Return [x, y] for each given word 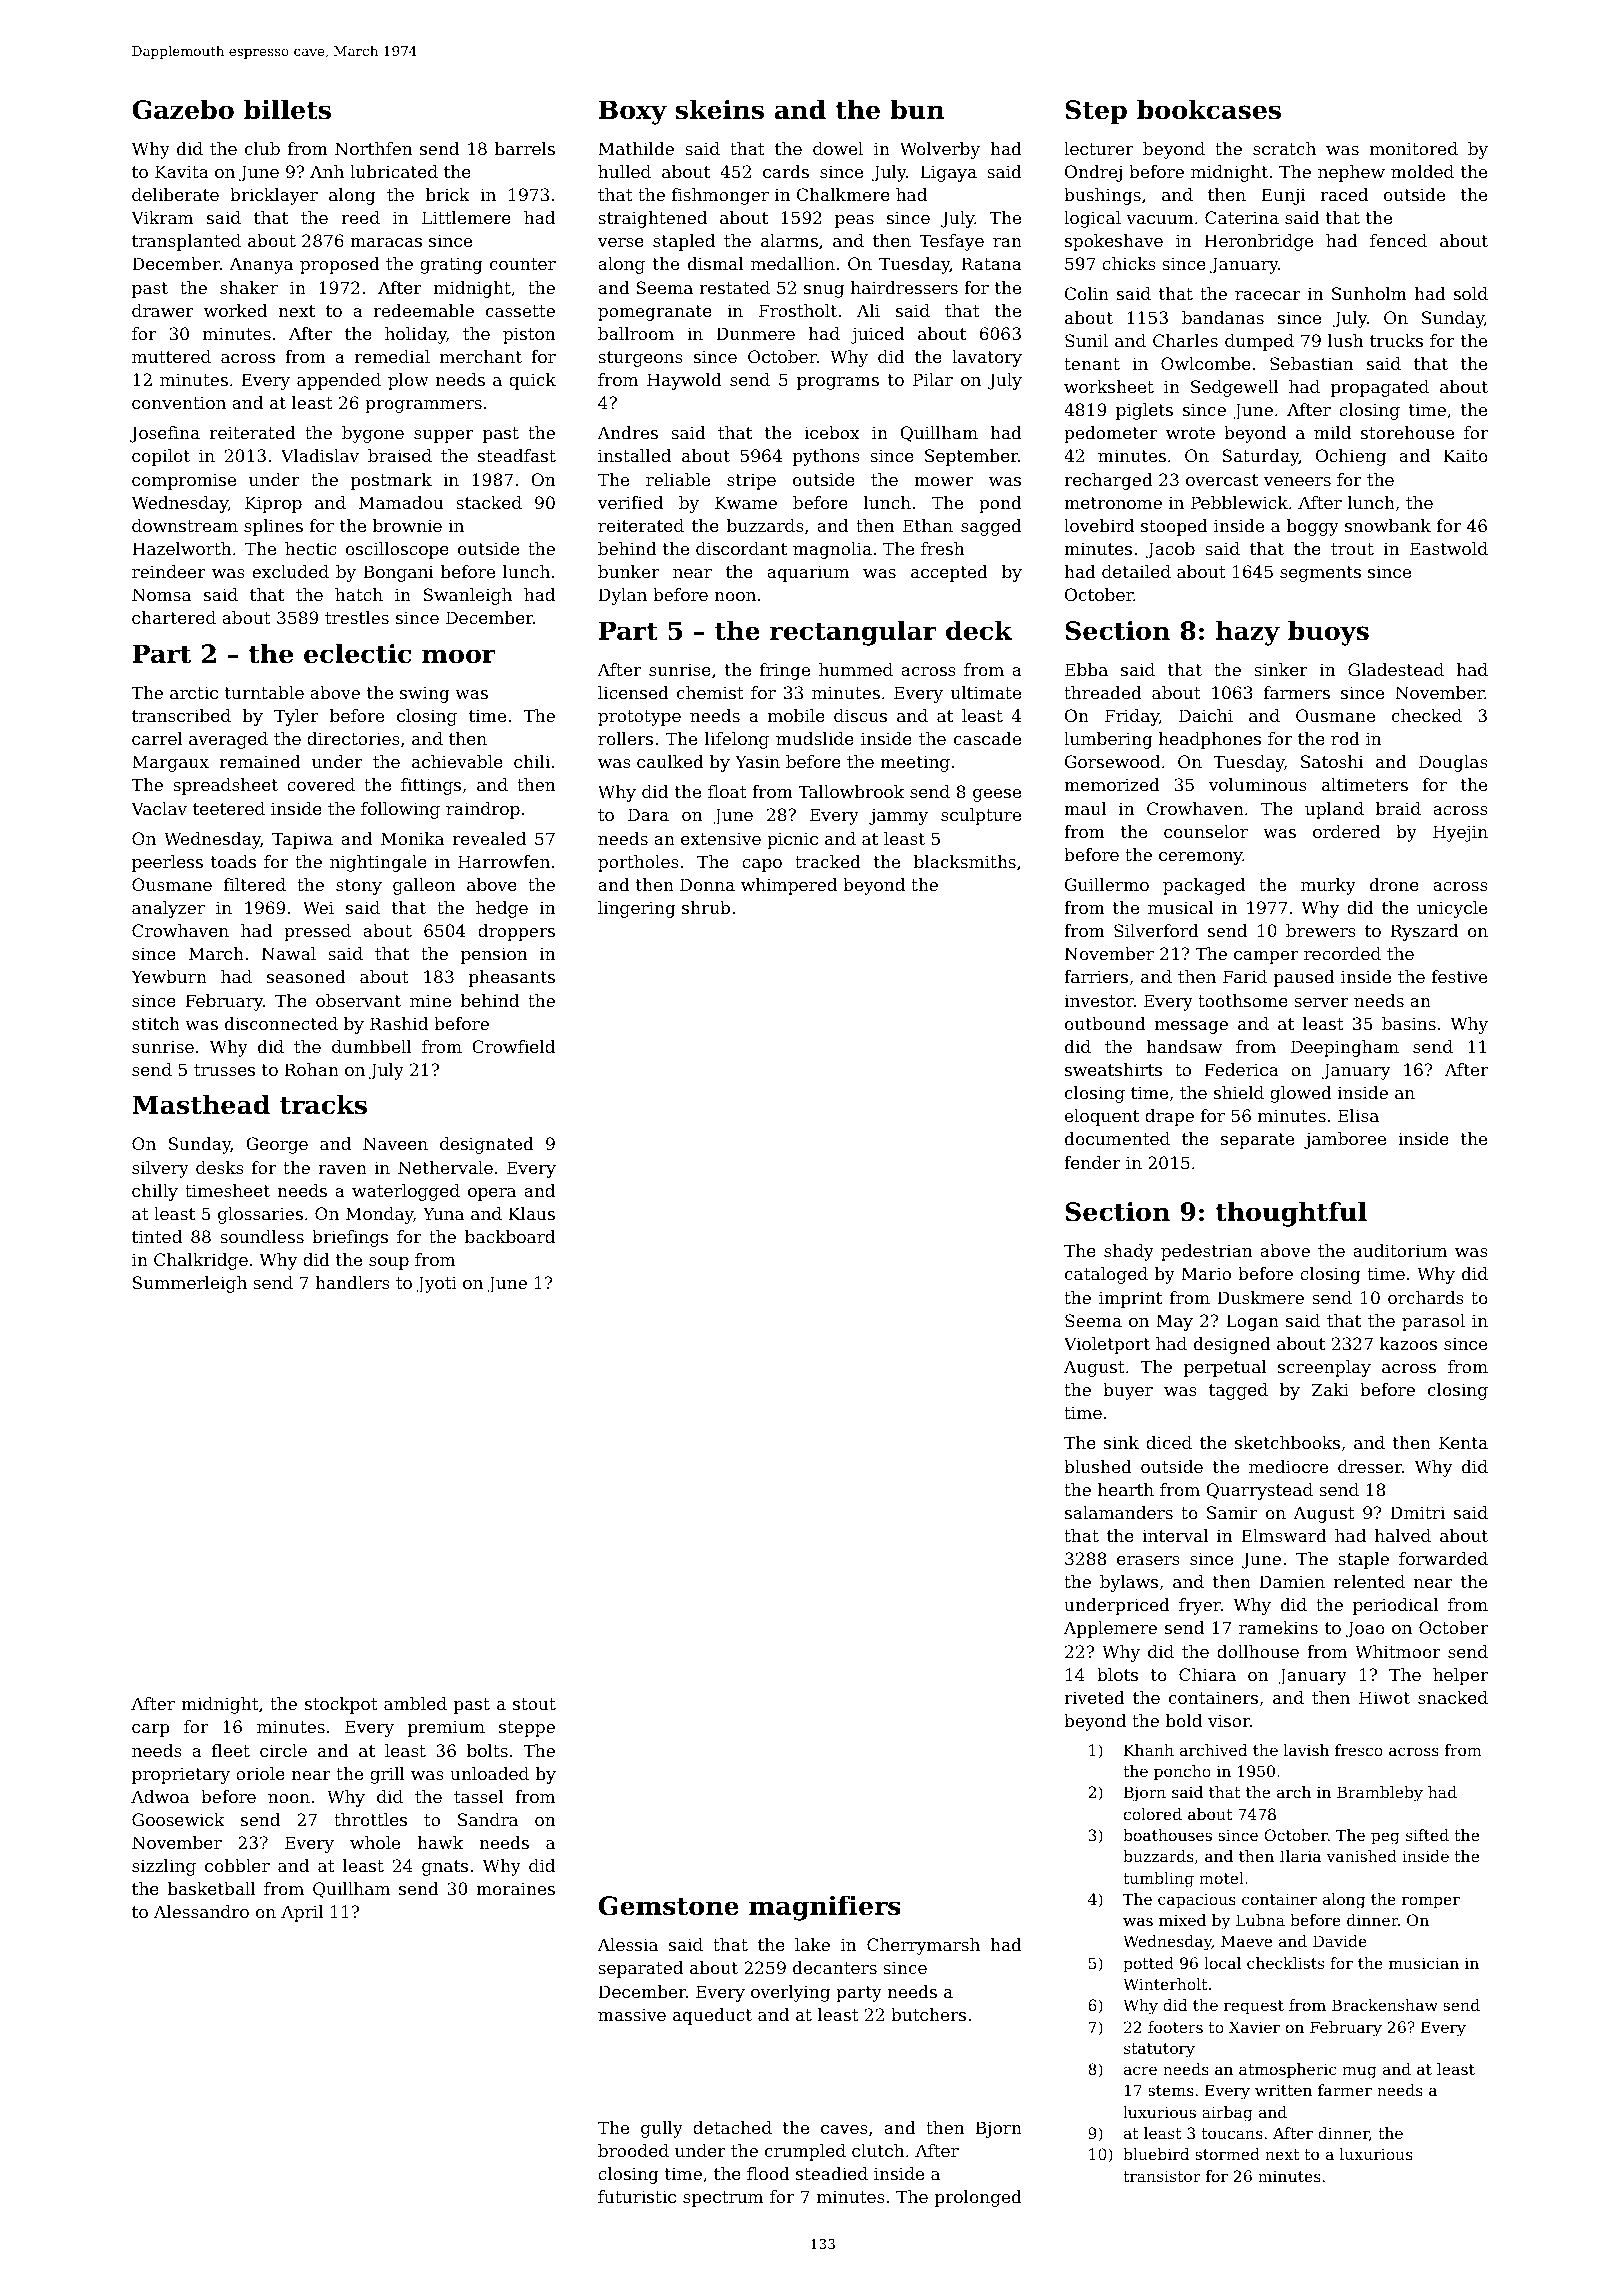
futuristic [637, 2196]
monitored [1414, 148]
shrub [706, 907]
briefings [350, 1238]
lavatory [987, 358]
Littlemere [466, 217]
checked [1427, 715]
